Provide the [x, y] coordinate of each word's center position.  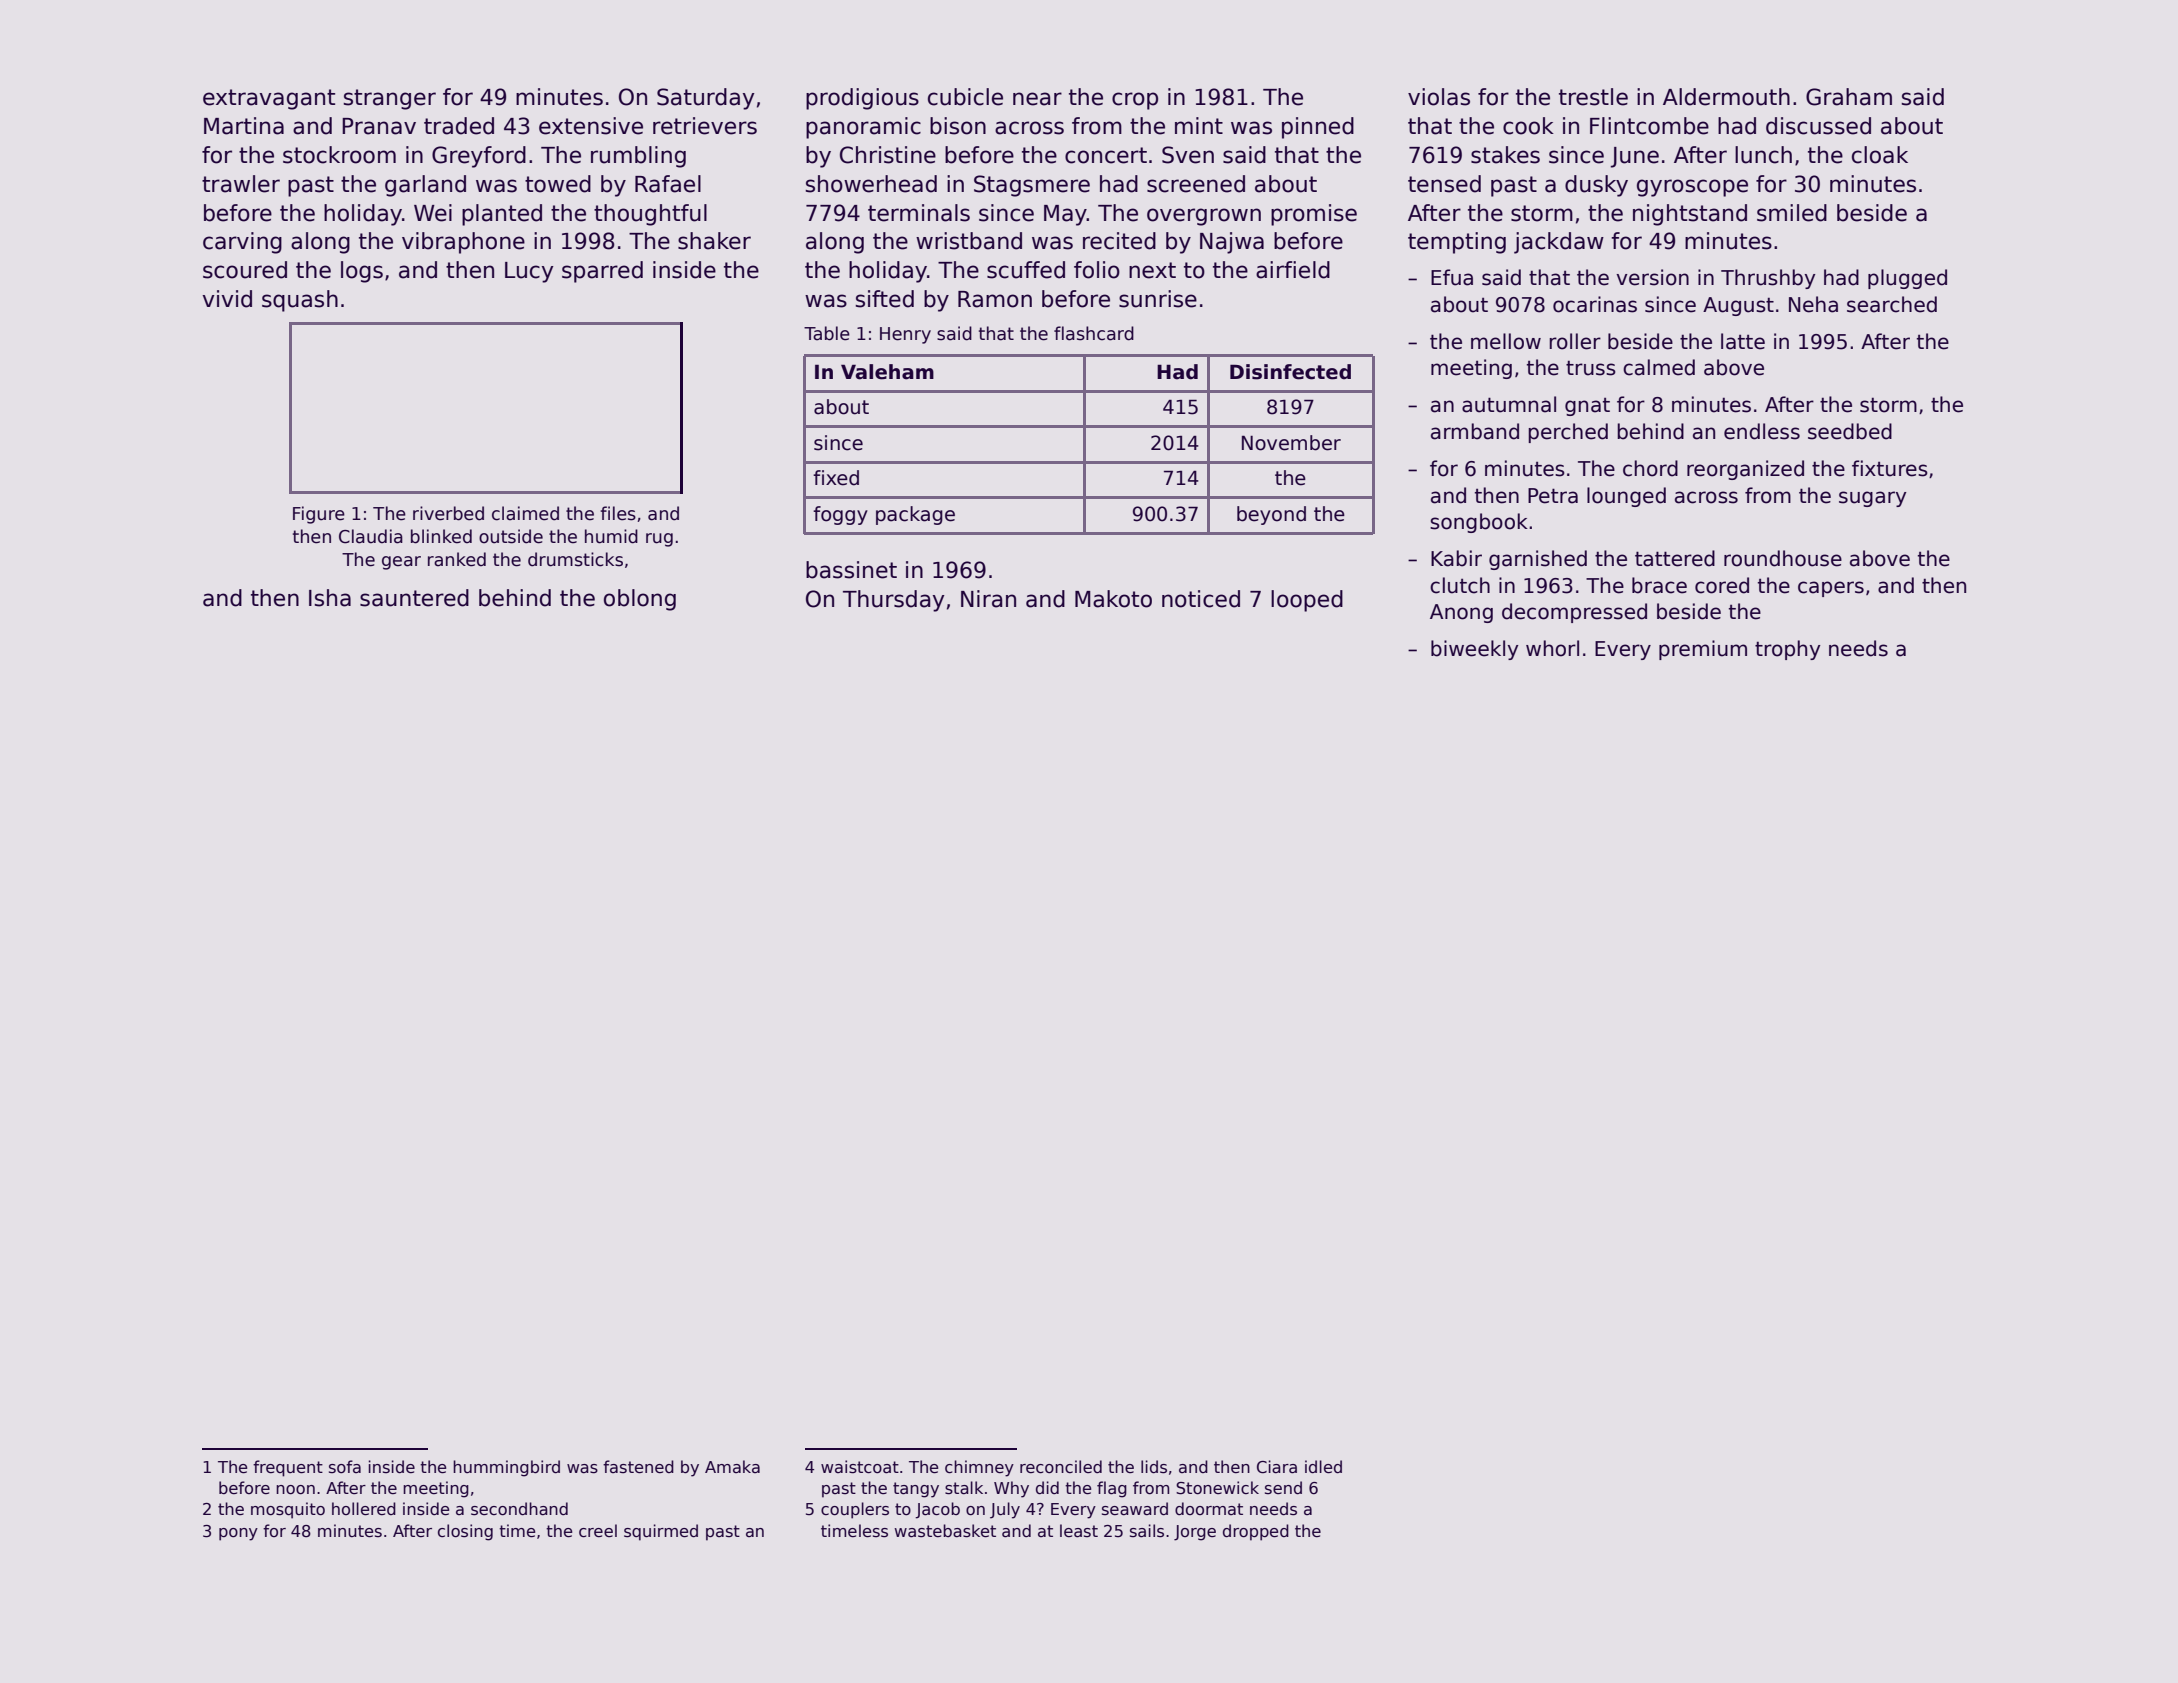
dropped [1256, 1532]
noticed [1201, 599]
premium [1703, 650]
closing [465, 1532]
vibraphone [463, 243]
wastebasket [945, 1531]
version [1652, 277]
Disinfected [1290, 372]
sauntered [414, 598]
